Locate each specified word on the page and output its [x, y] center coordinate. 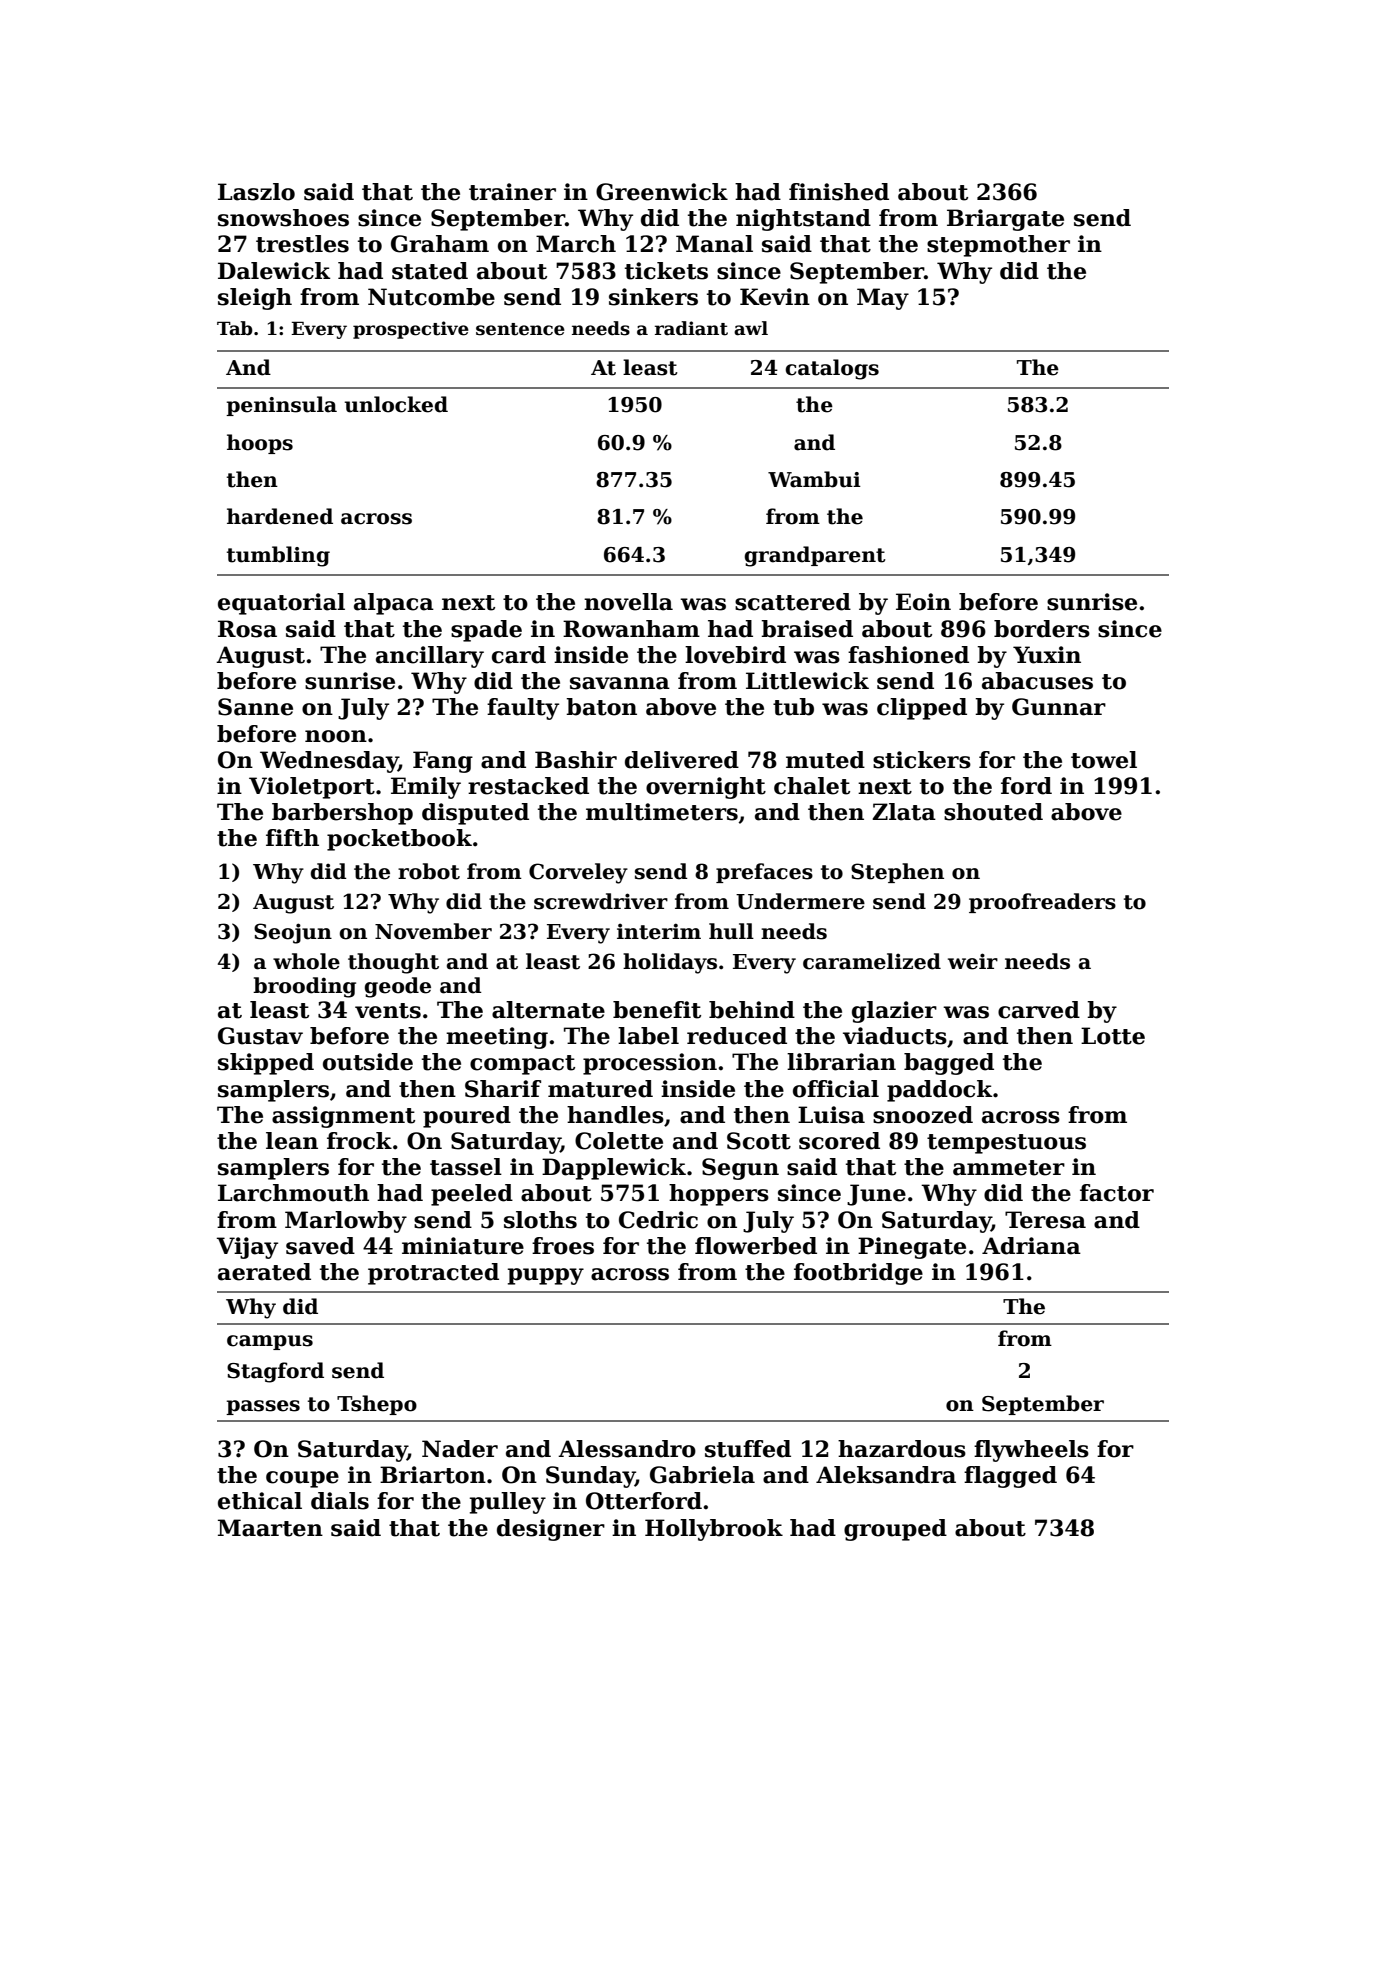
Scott [759, 1141]
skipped [266, 1064]
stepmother [998, 246]
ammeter [1009, 1168]
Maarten [270, 1528]
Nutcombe [431, 297]
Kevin [775, 297]
